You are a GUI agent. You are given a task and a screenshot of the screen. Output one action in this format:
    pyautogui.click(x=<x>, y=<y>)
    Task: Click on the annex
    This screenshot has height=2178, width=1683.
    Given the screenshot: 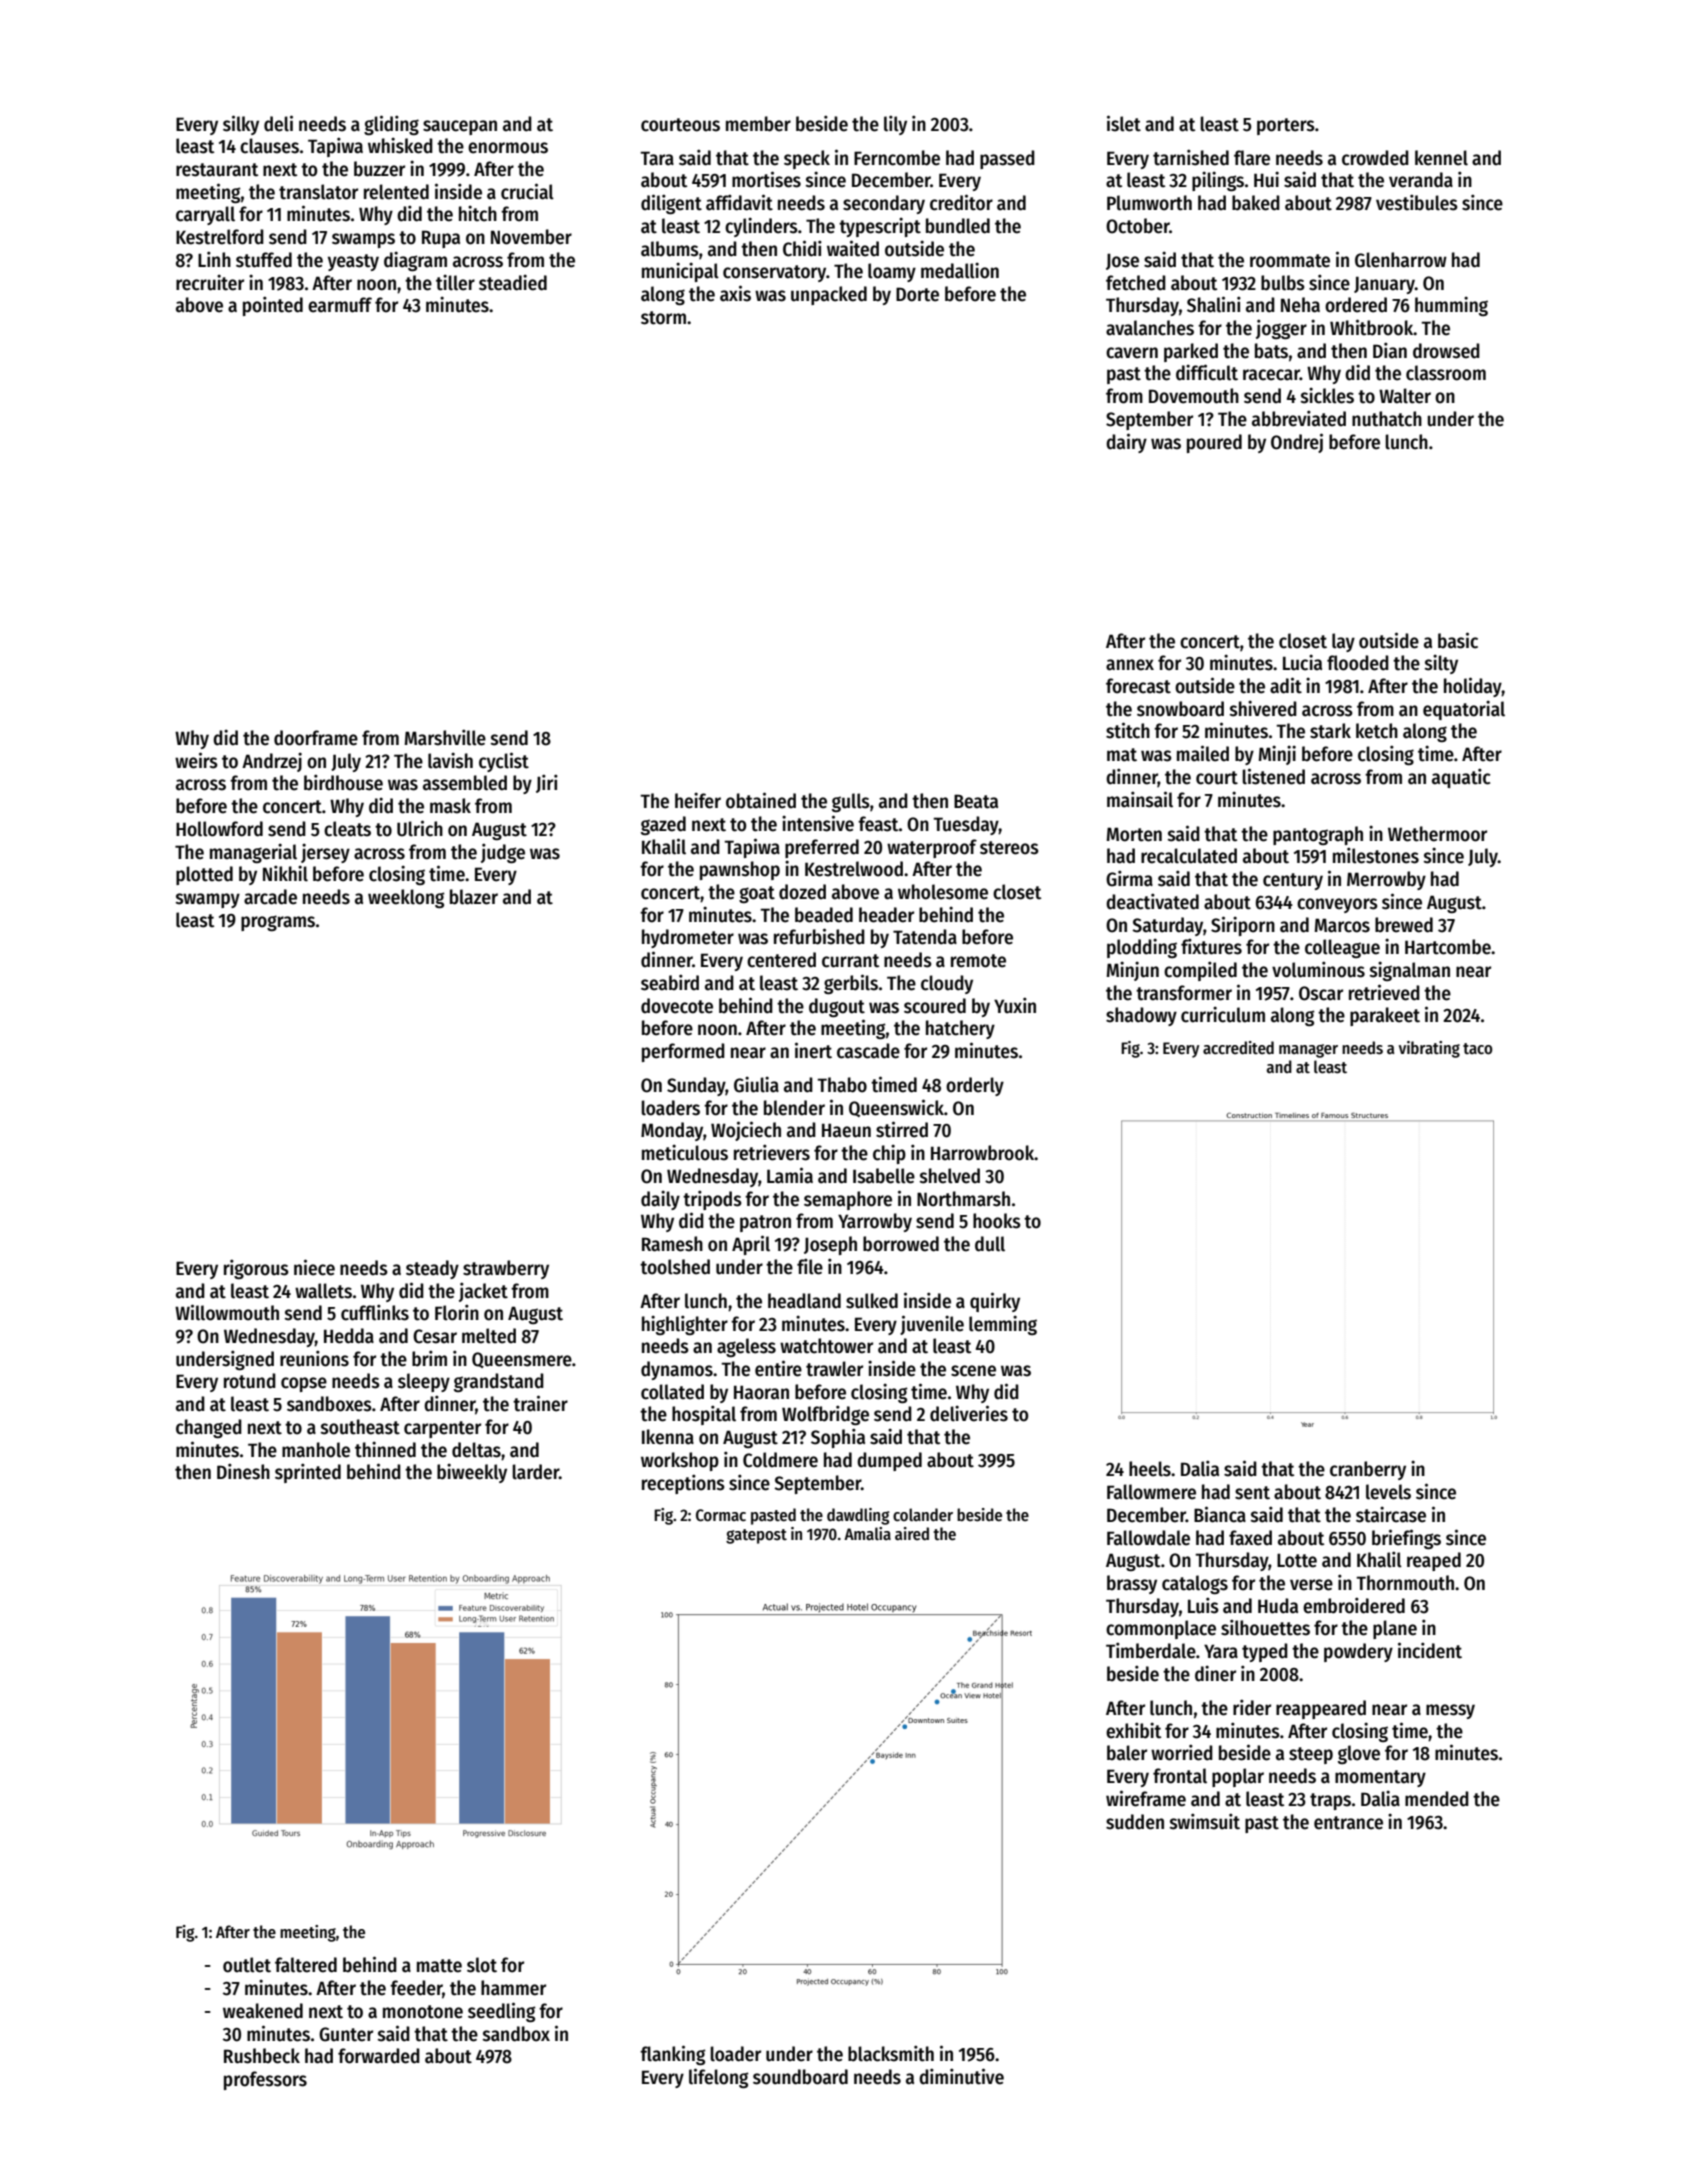 What is the action you would take?
    pyautogui.click(x=1130, y=665)
